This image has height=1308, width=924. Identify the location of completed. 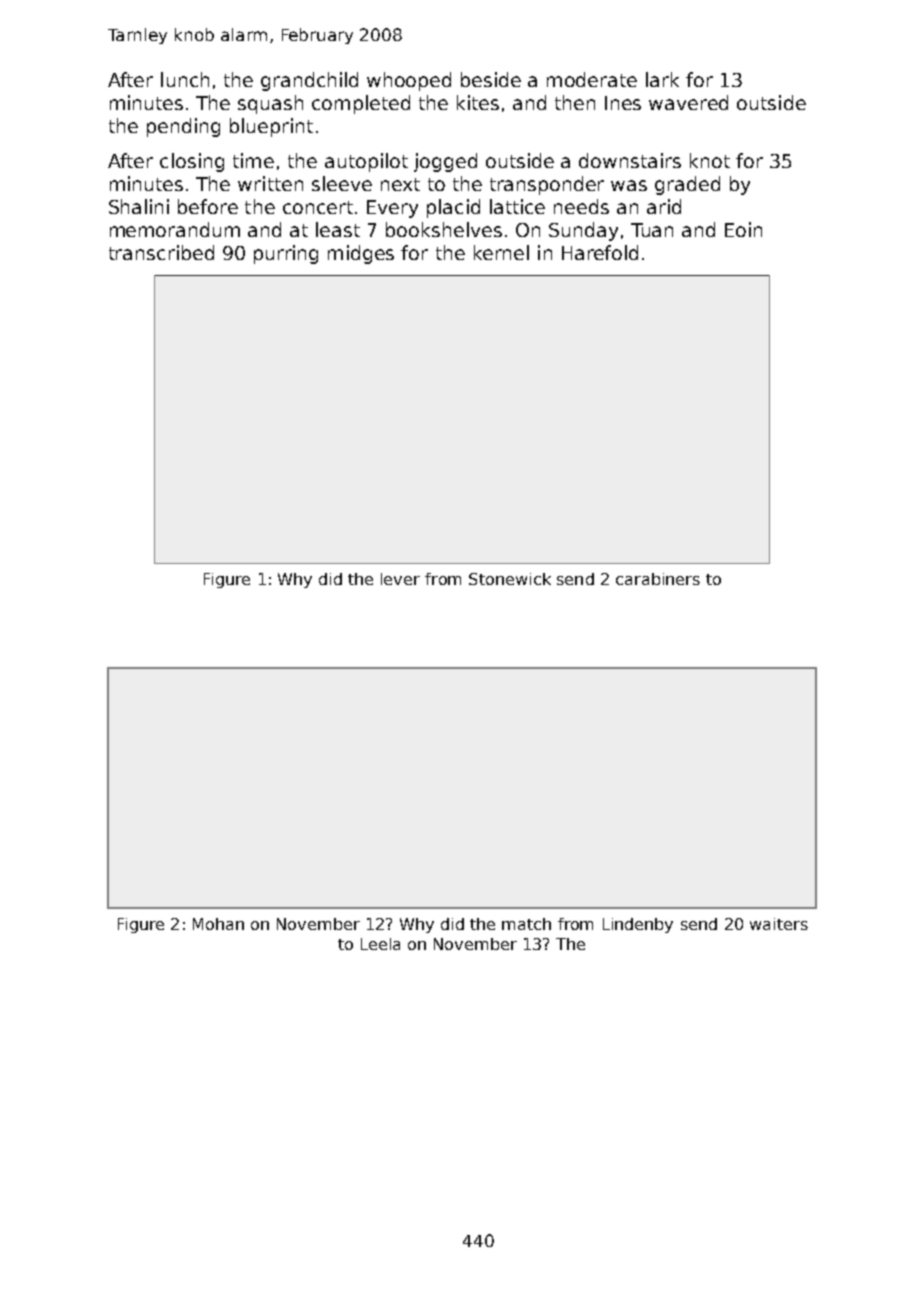
(361, 104).
